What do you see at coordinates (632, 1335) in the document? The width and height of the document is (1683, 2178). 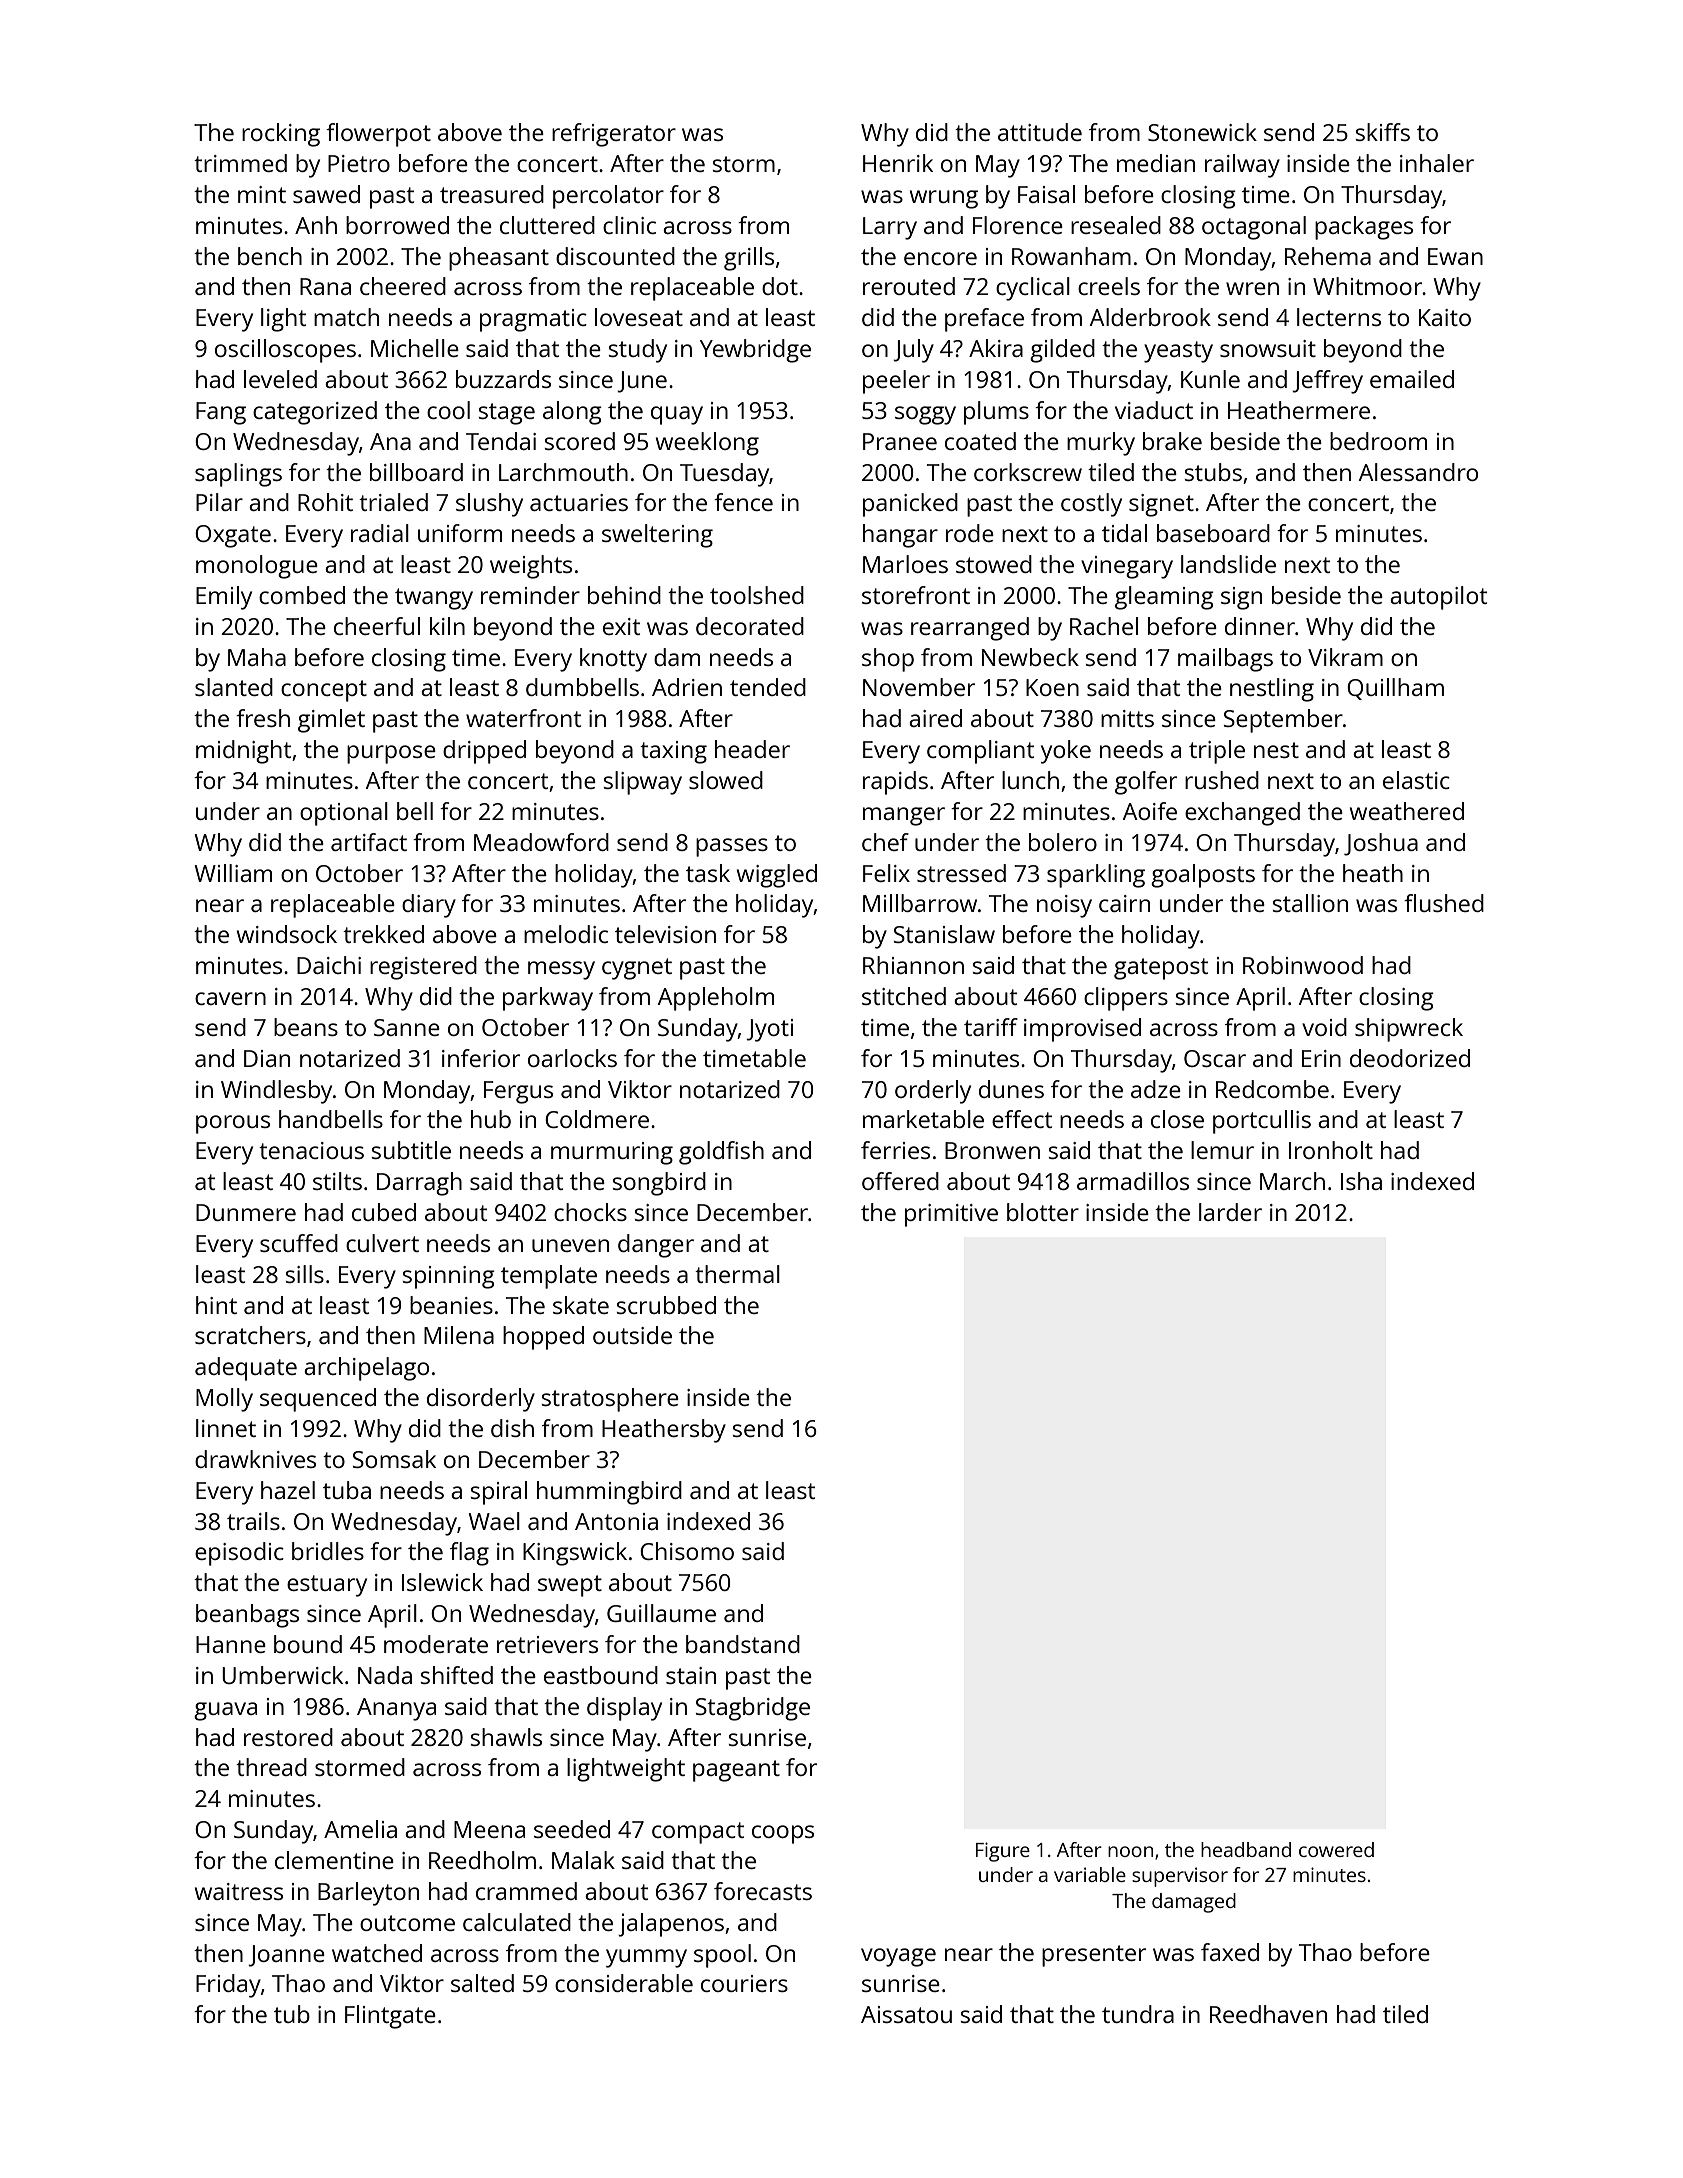 I see `outside` at bounding box center [632, 1335].
